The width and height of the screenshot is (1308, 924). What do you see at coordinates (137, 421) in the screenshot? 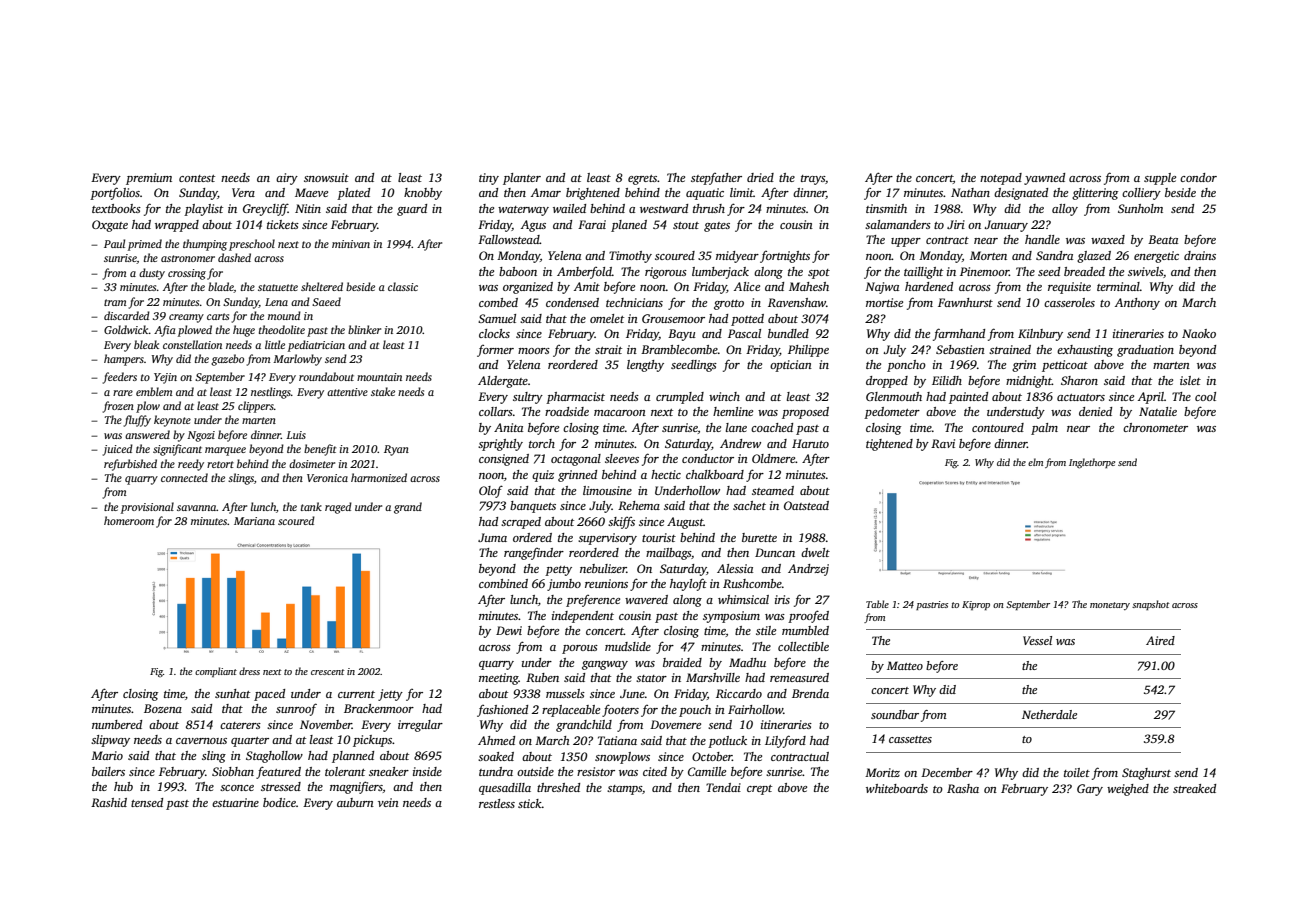
I see `fluffy` at bounding box center [137, 421].
